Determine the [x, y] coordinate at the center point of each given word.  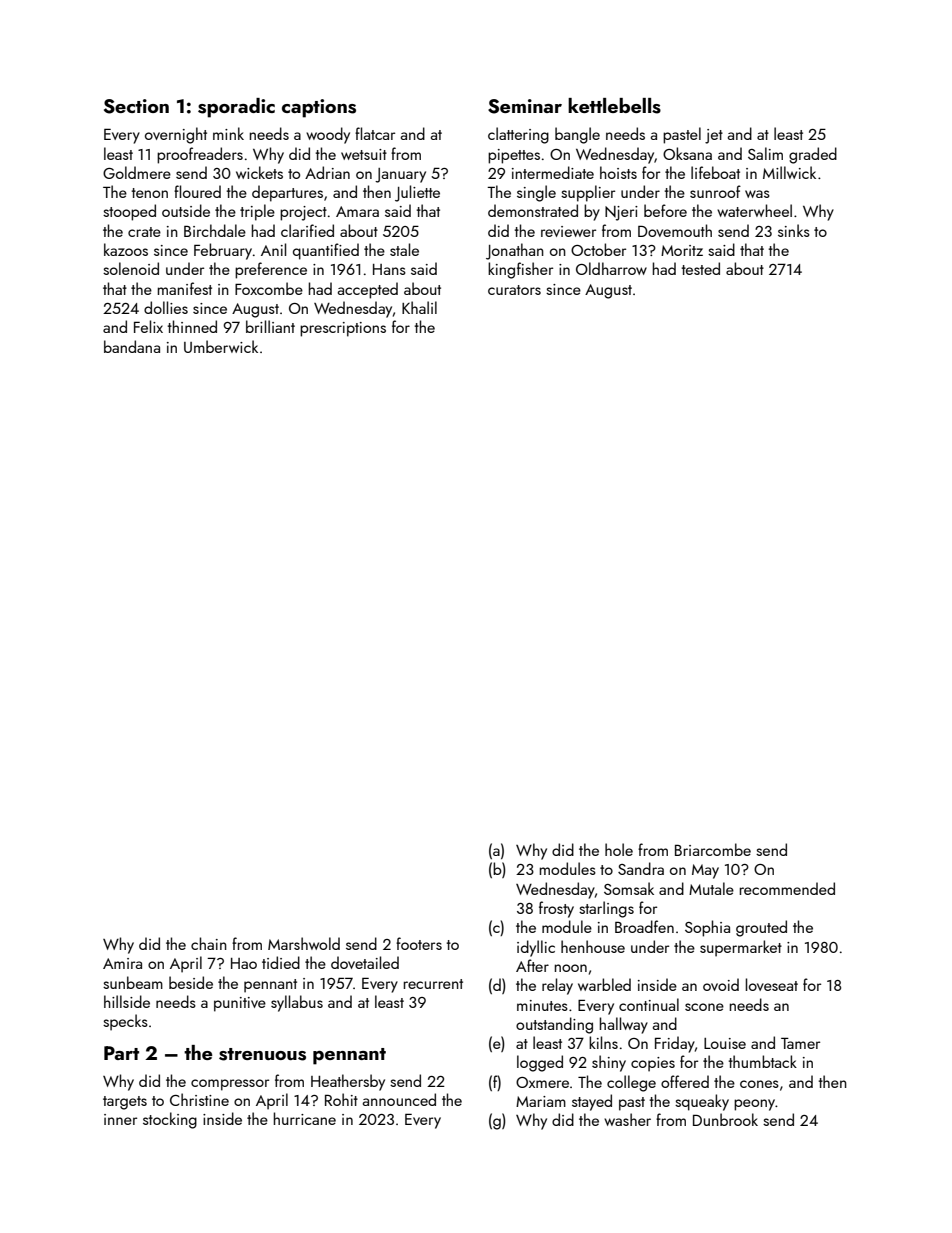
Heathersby [348, 1082]
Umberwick [221, 346]
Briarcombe [713, 849]
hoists [618, 172]
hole [619, 849]
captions [319, 108]
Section [136, 106]
